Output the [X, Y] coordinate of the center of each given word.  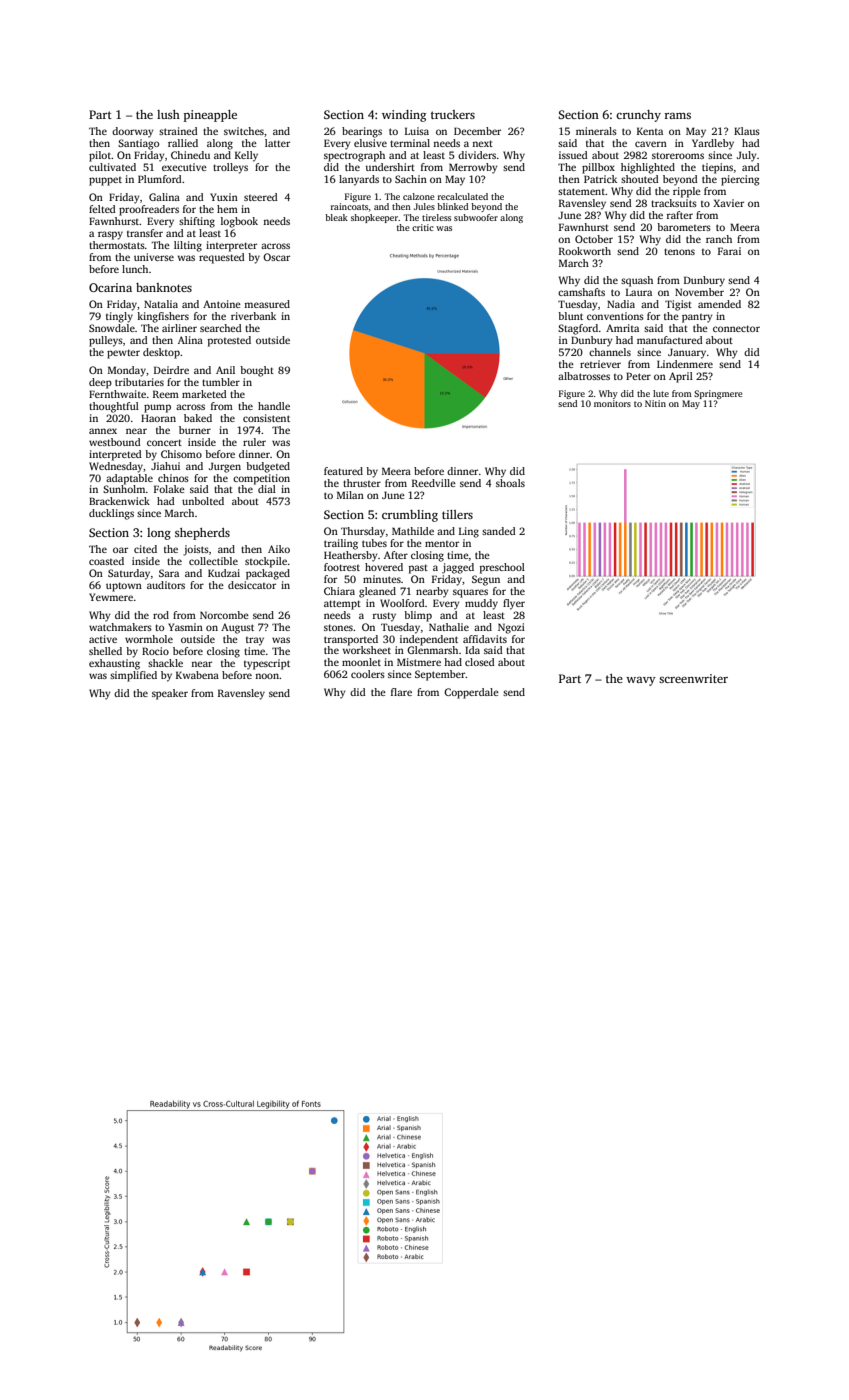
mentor [442, 544]
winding [404, 116]
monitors [612, 403]
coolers [368, 674]
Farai [729, 251]
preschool [502, 568]
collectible [213, 561]
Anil [225, 370]
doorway [133, 132]
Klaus [747, 131]
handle [274, 406]
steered [261, 197]
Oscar [276, 257]
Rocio [155, 651]
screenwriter [693, 678]
